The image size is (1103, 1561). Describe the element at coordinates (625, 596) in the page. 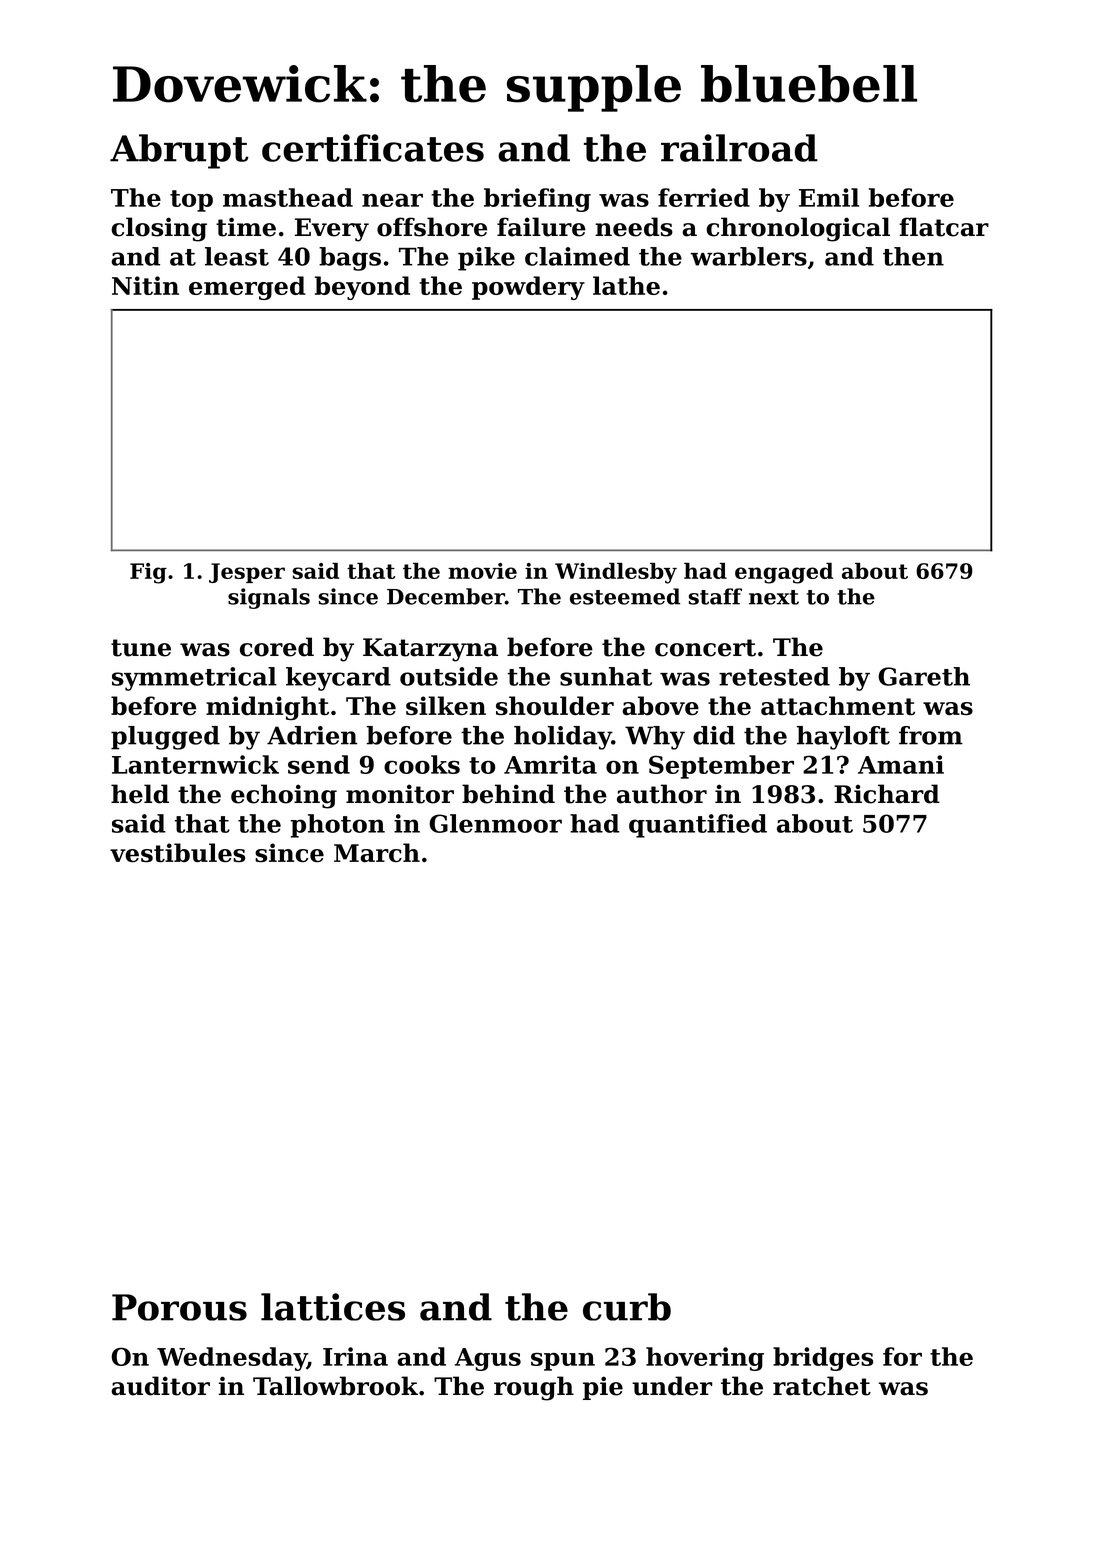

I see `esteemed` at that location.
